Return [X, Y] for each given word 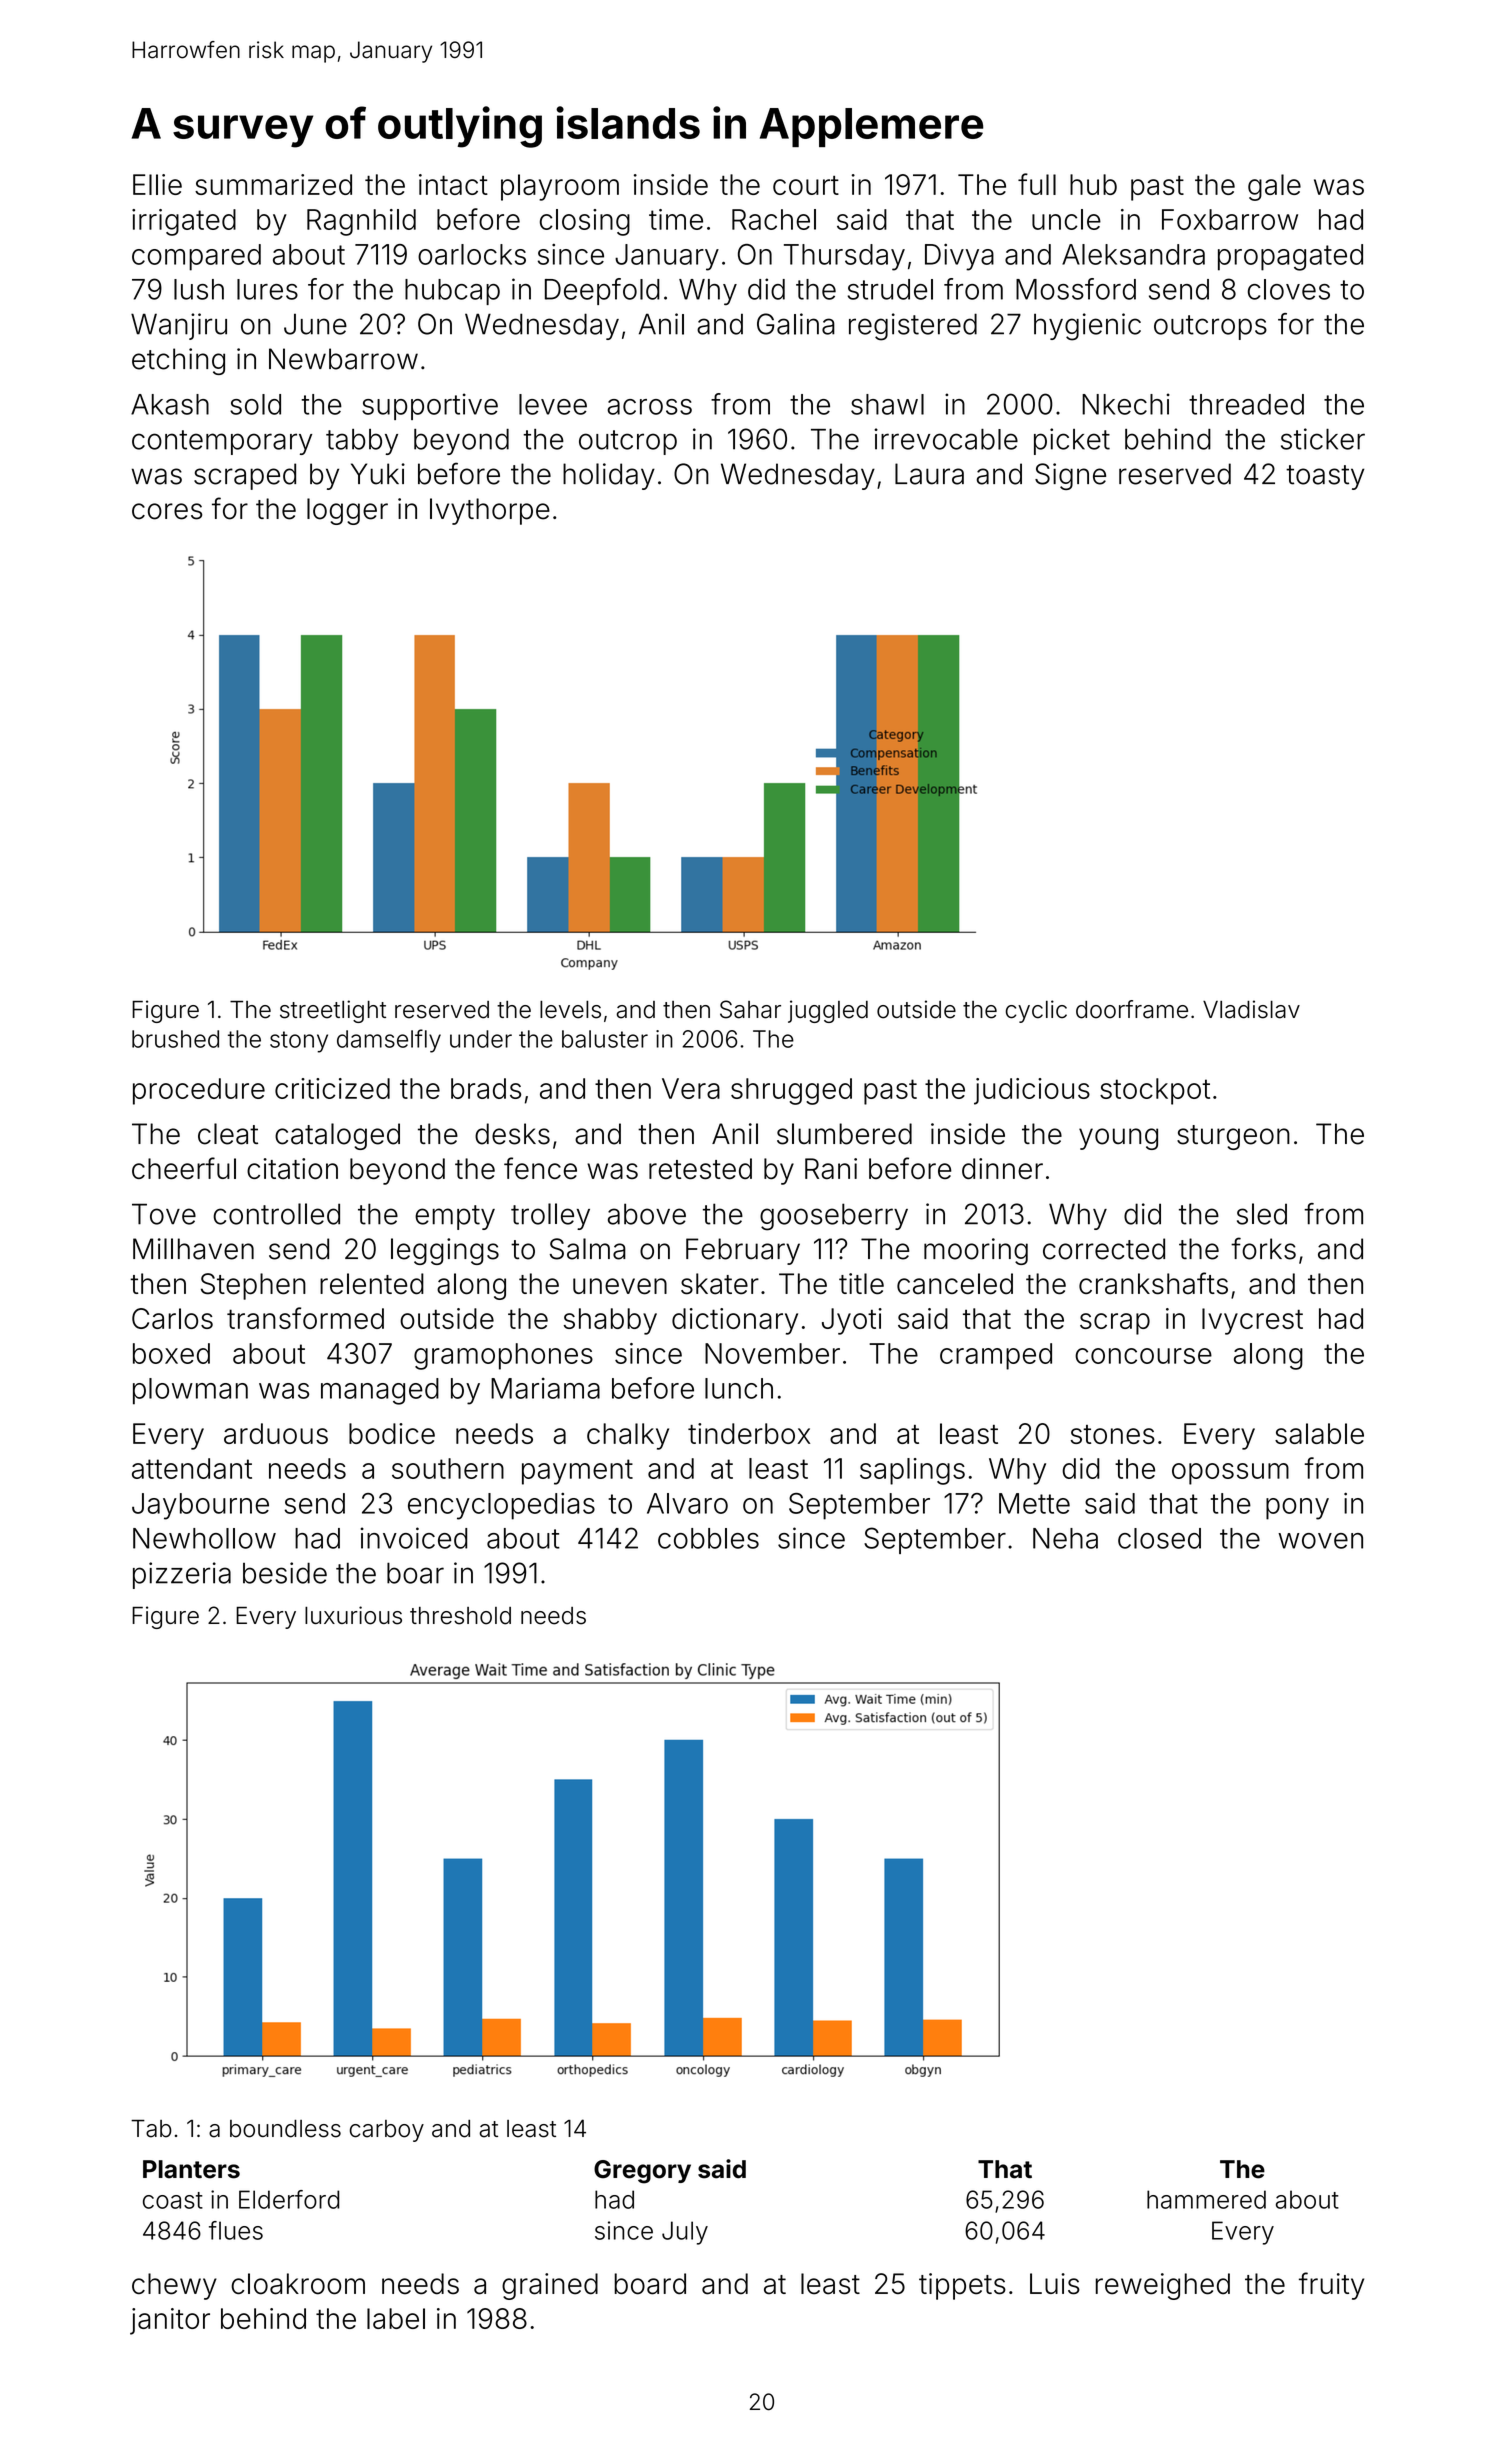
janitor [170, 2321]
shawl [887, 404]
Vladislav [1251, 1009]
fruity [1331, 2286]
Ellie [157, 184]
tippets [962, 2286]
